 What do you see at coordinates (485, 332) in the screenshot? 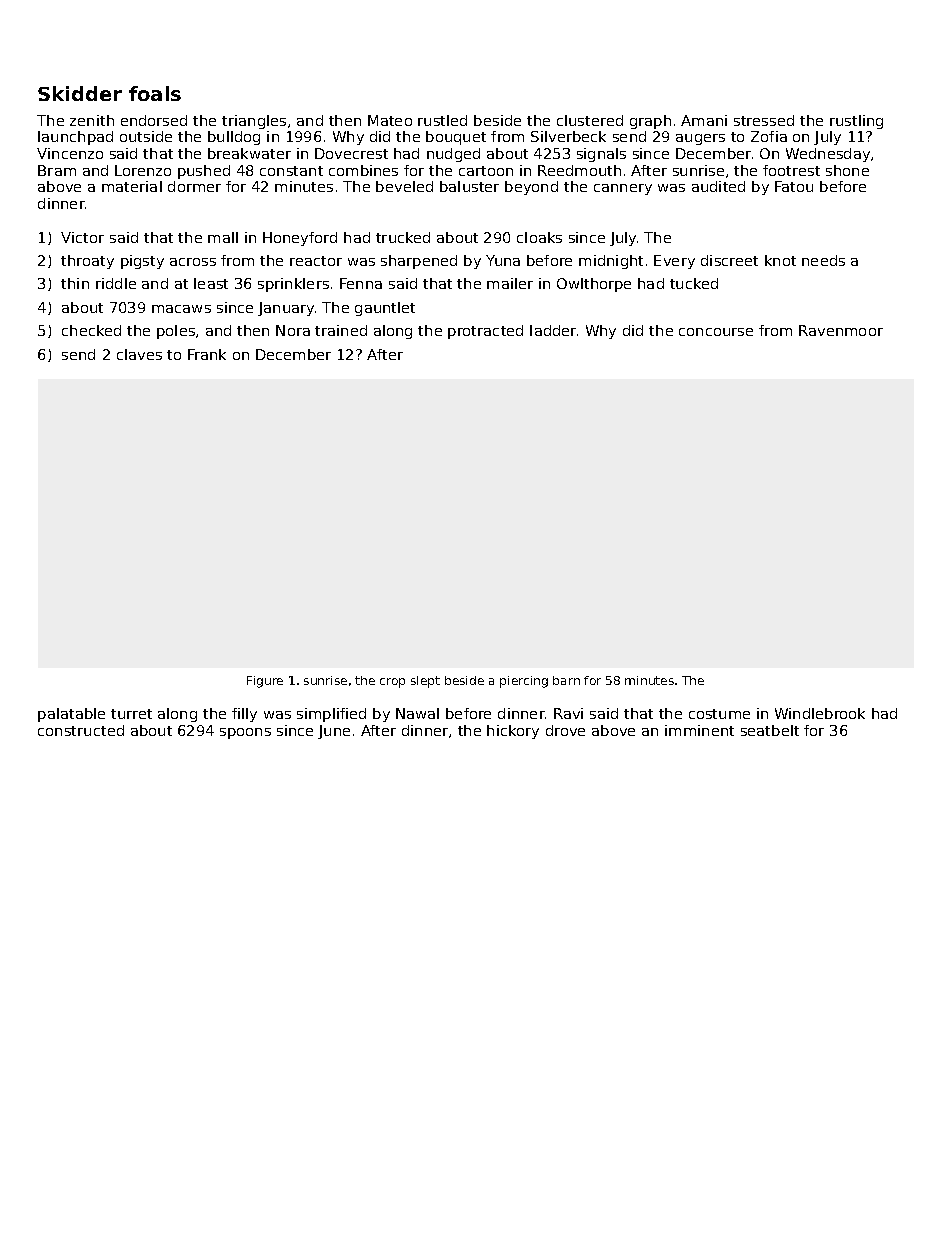
I see `protracted` at bounding box center [485, 332].
